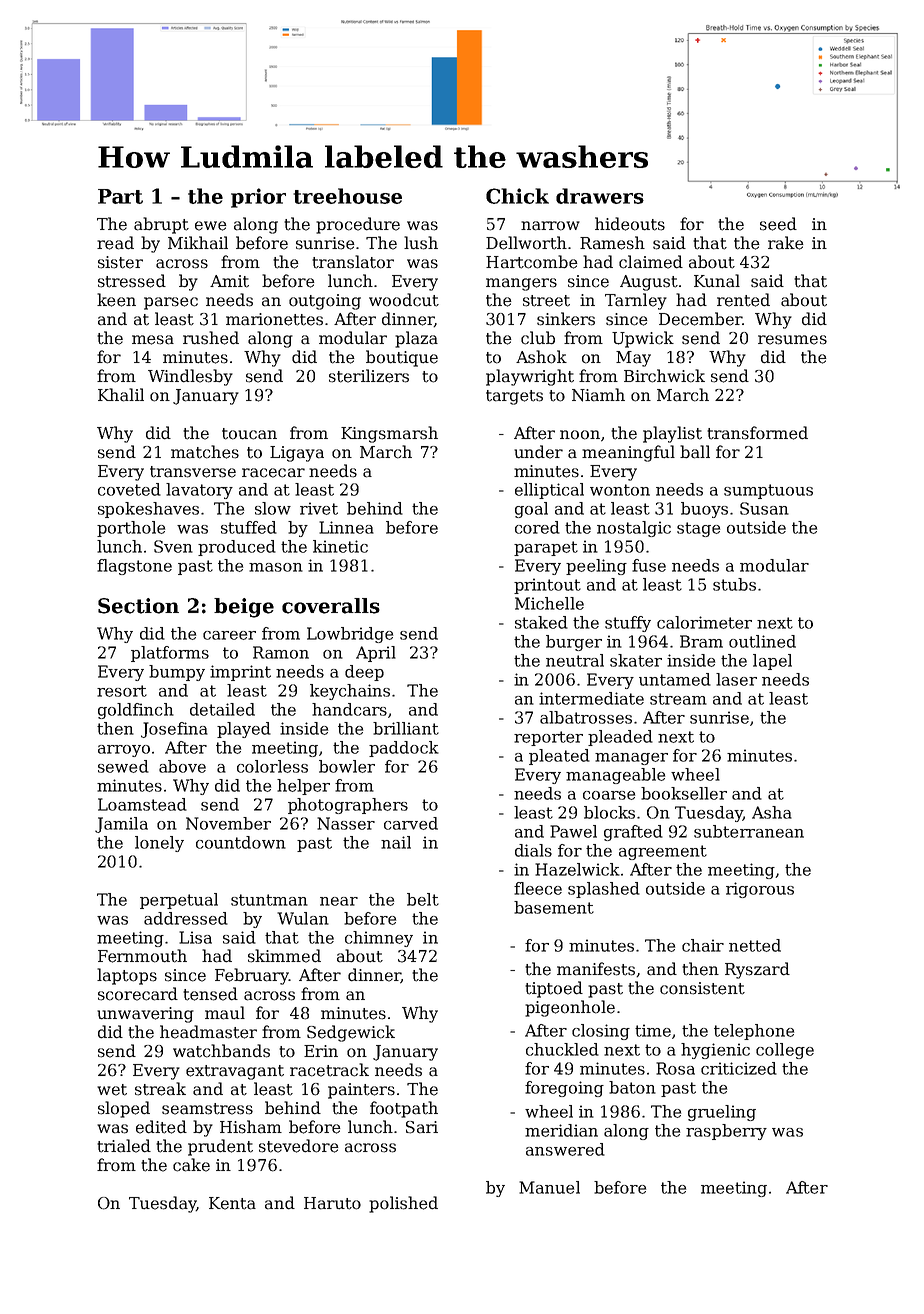  What do you see at coordinates (517, 196) in the document?
I see `Chick` at bounding box center [517, 196].
